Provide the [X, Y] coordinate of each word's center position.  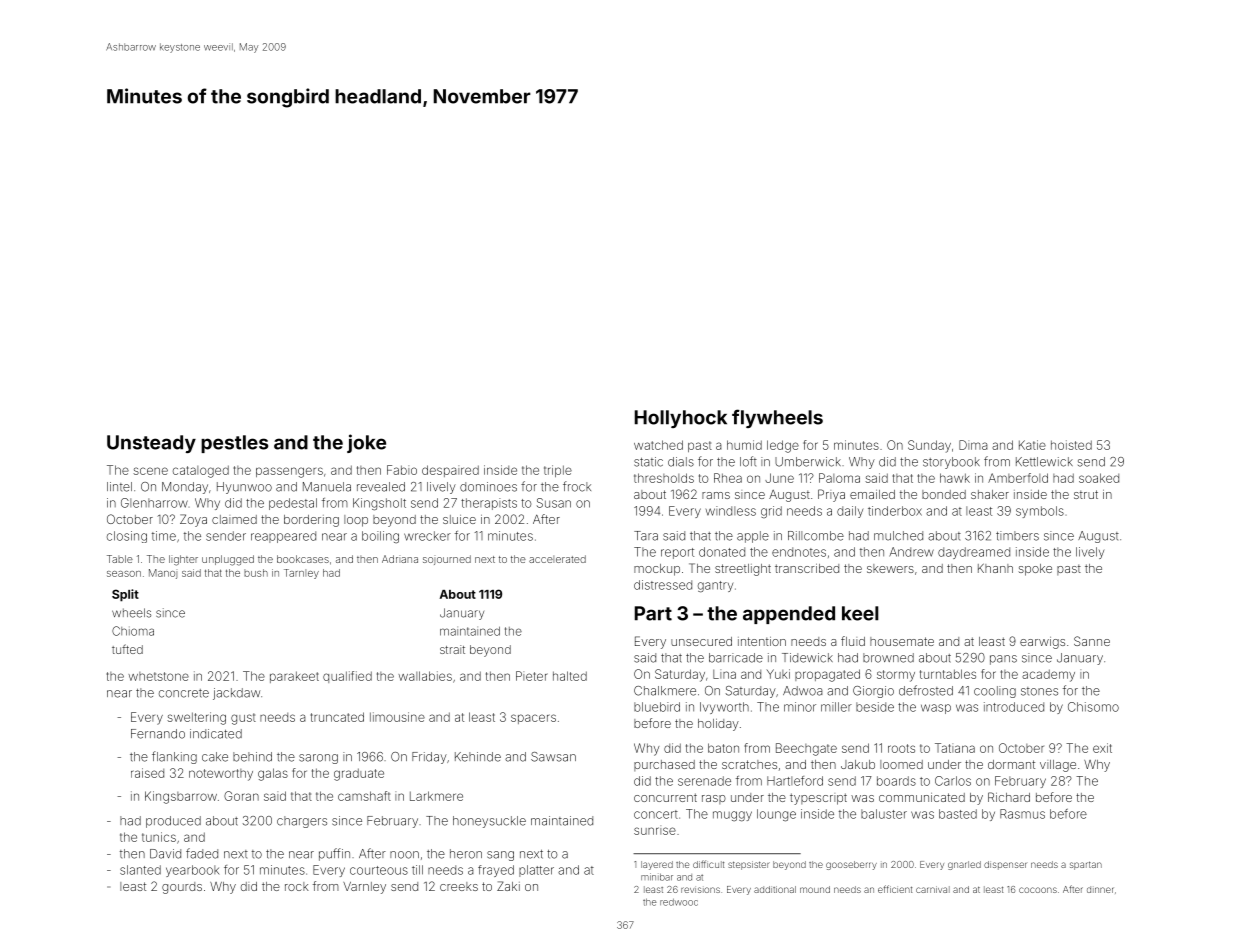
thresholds [664, 478]
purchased [664, 765]
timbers [1017, 536]
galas [273, 774]
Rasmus [1022, 814]
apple [753, 537]
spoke [1035, 570]
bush [256, 573]
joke [366, 443]
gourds [182, 888]
